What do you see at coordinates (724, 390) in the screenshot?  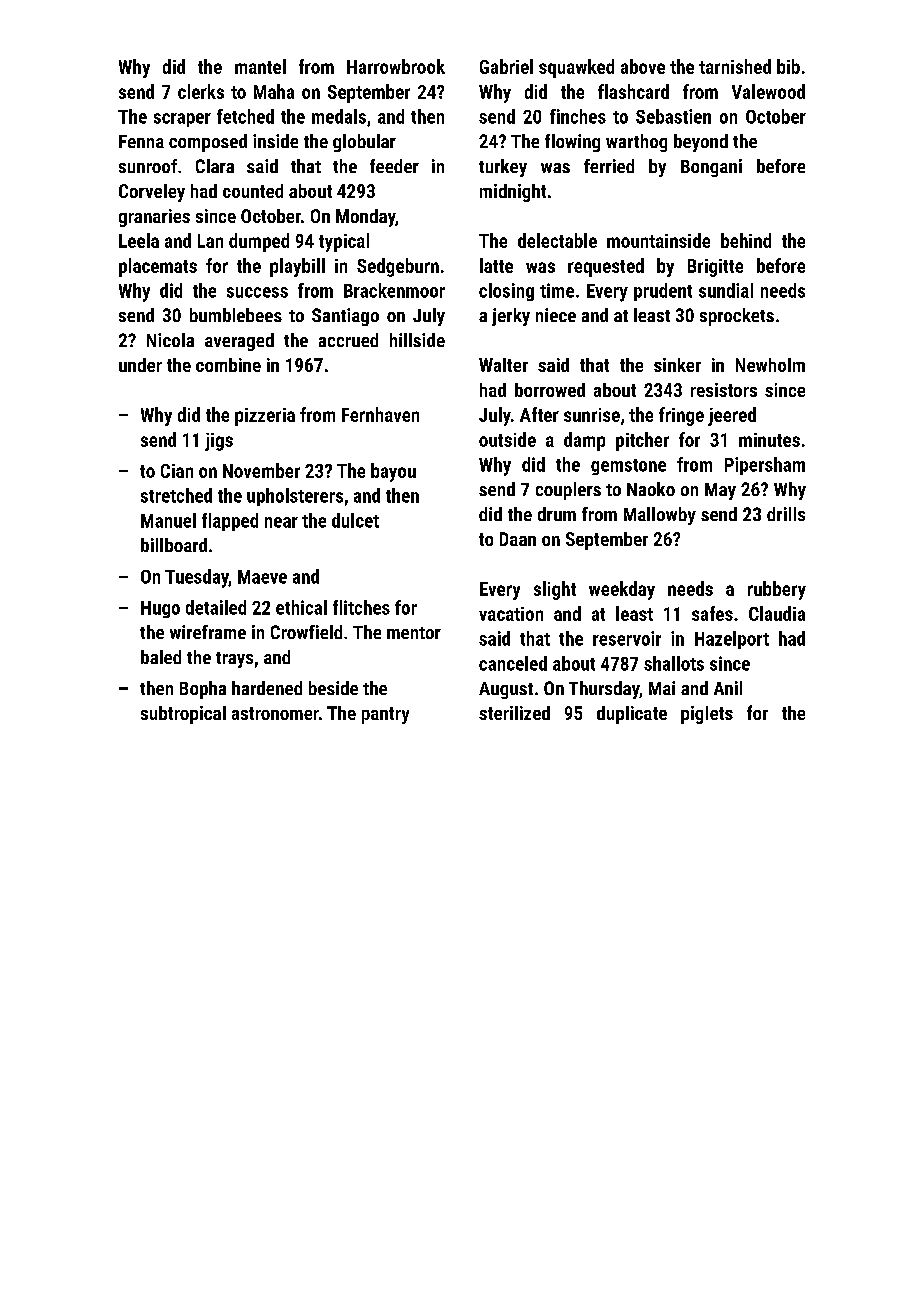 I see `resistors` at bounding box center [724, 390].
